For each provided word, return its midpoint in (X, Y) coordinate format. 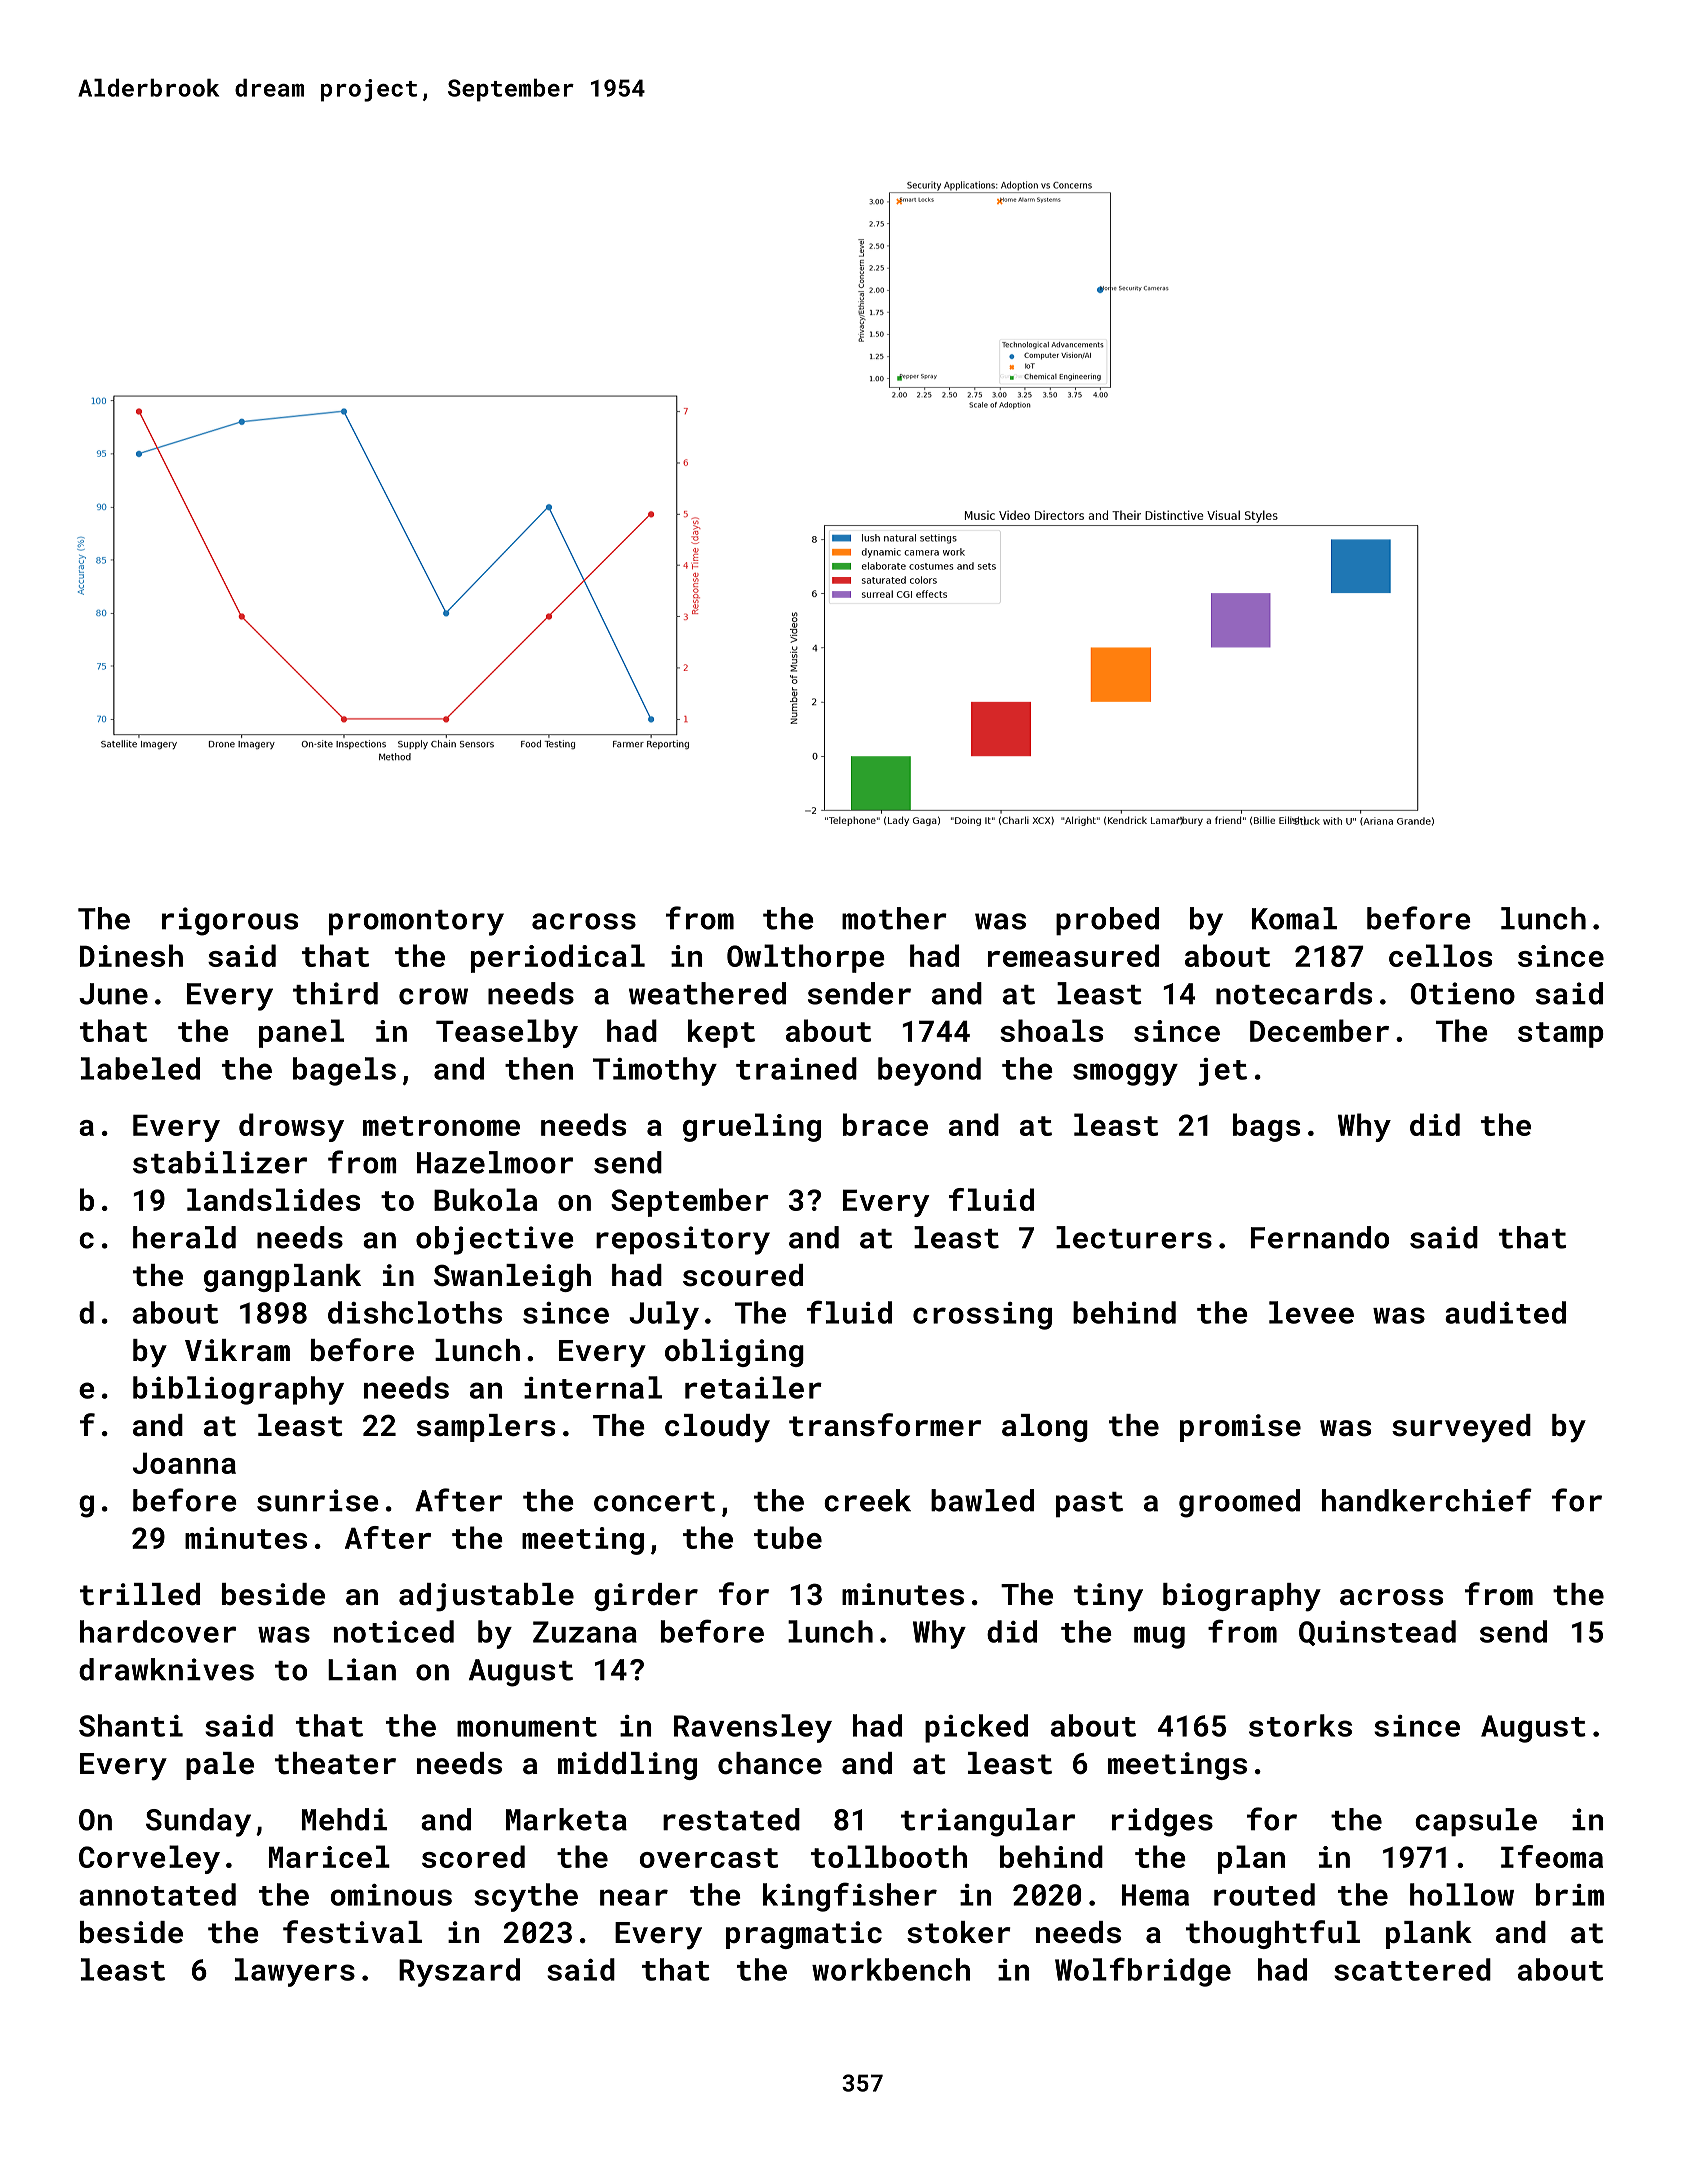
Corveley (149, 1859)
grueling (752, 1127)
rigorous (230, 921)
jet (1223, 1072)
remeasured (1073, 955)
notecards (1294, 993)
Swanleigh (512, 1278)
